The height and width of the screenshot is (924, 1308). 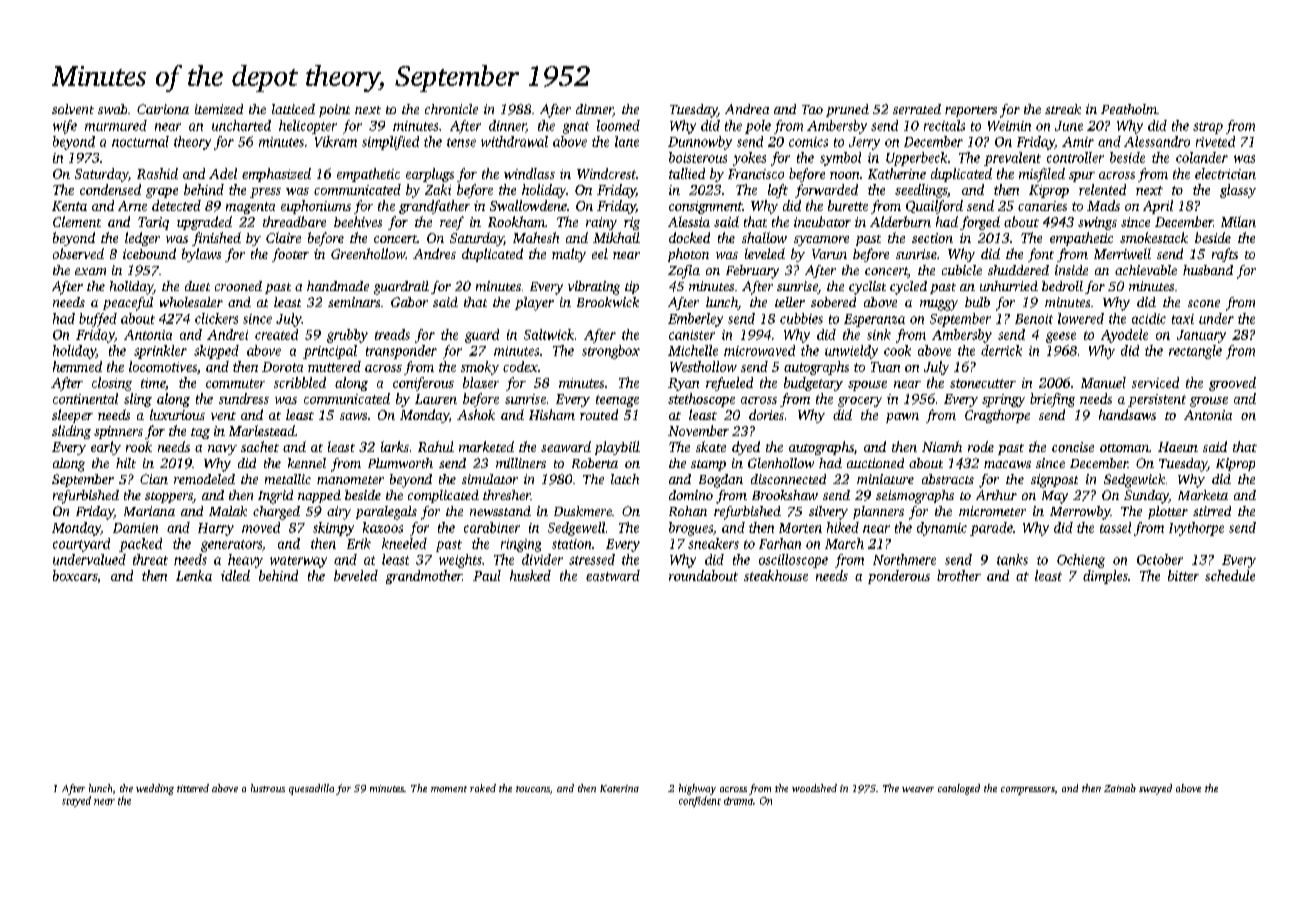 I want to click on woodshed, so click(x=814, y=788).
